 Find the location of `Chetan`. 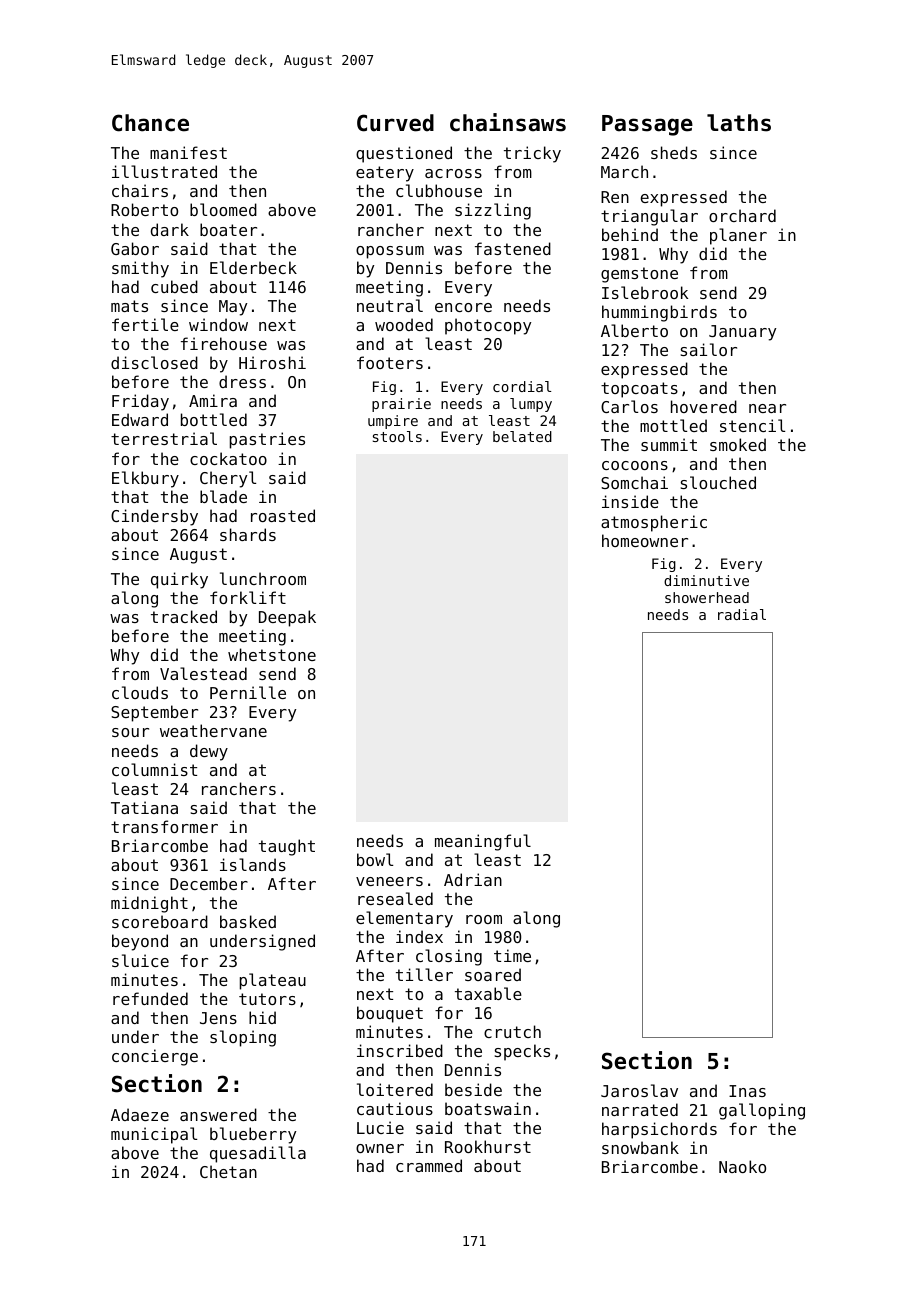

Chetan is located at coordinates (228, 1171).
